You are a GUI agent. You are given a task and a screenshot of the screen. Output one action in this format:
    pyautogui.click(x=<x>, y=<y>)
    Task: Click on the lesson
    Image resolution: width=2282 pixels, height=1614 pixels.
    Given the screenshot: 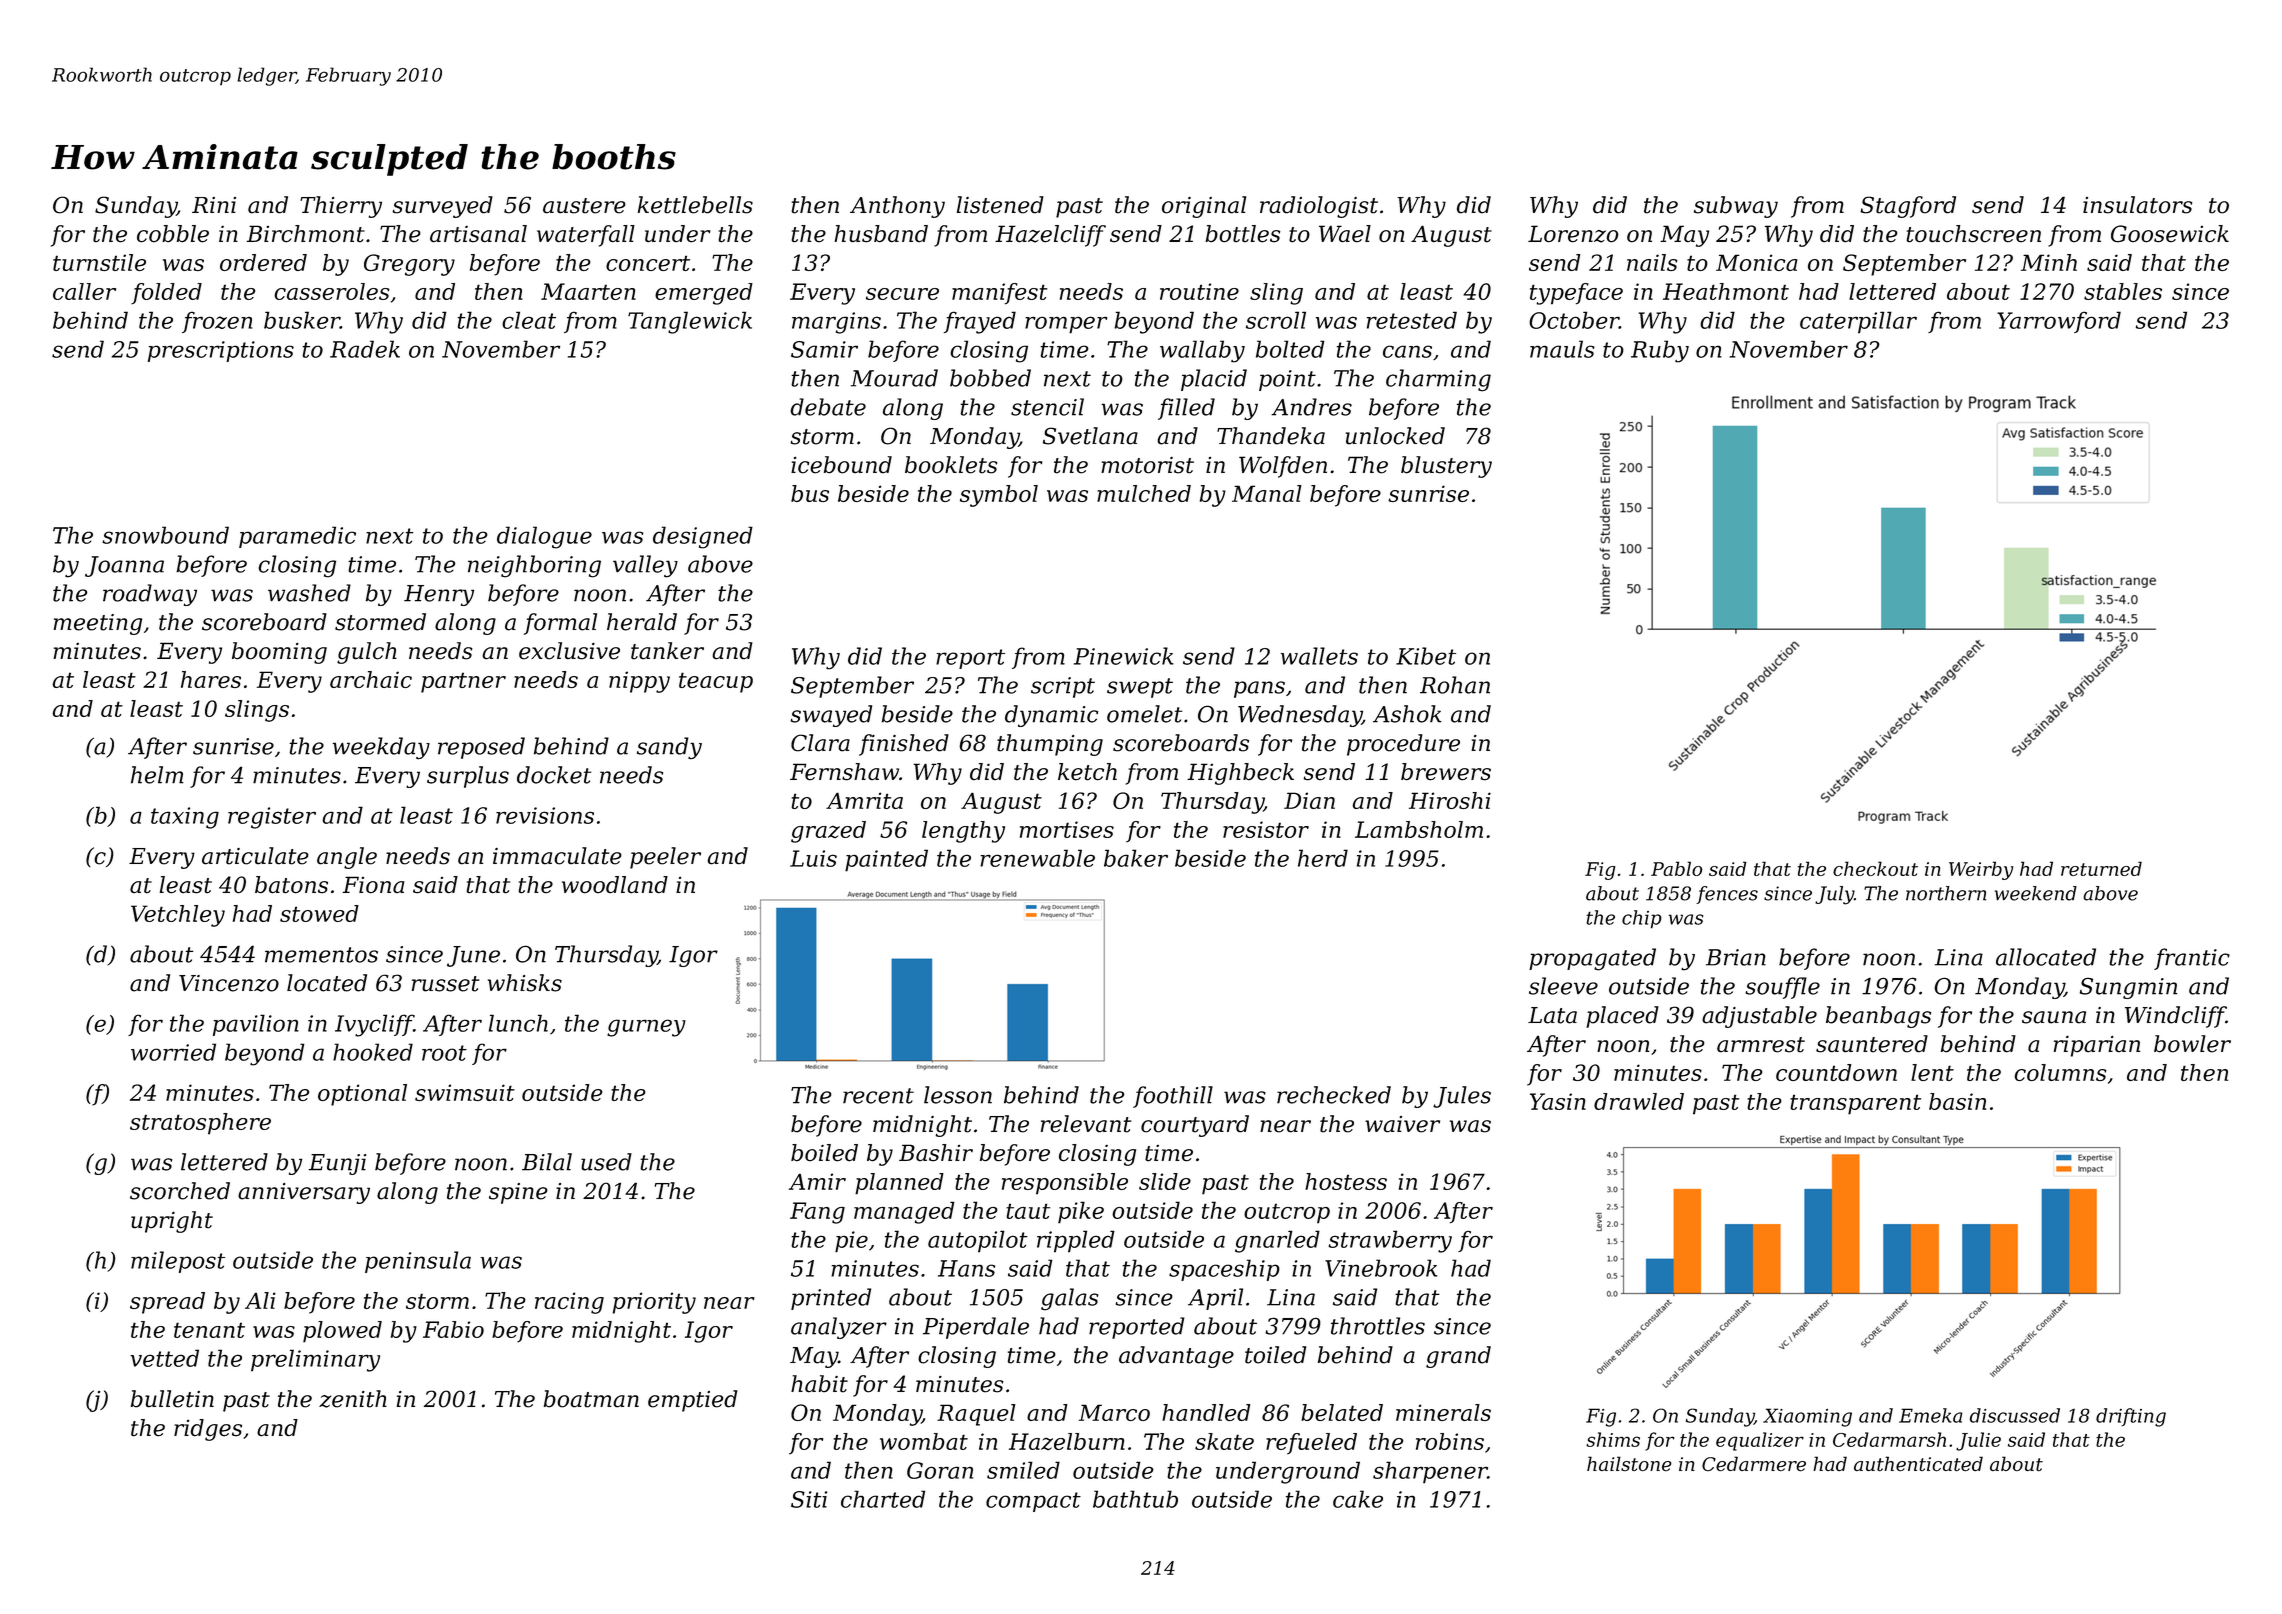 What is the action you would take?
    pyautogui.click(x=958, y=1095)
